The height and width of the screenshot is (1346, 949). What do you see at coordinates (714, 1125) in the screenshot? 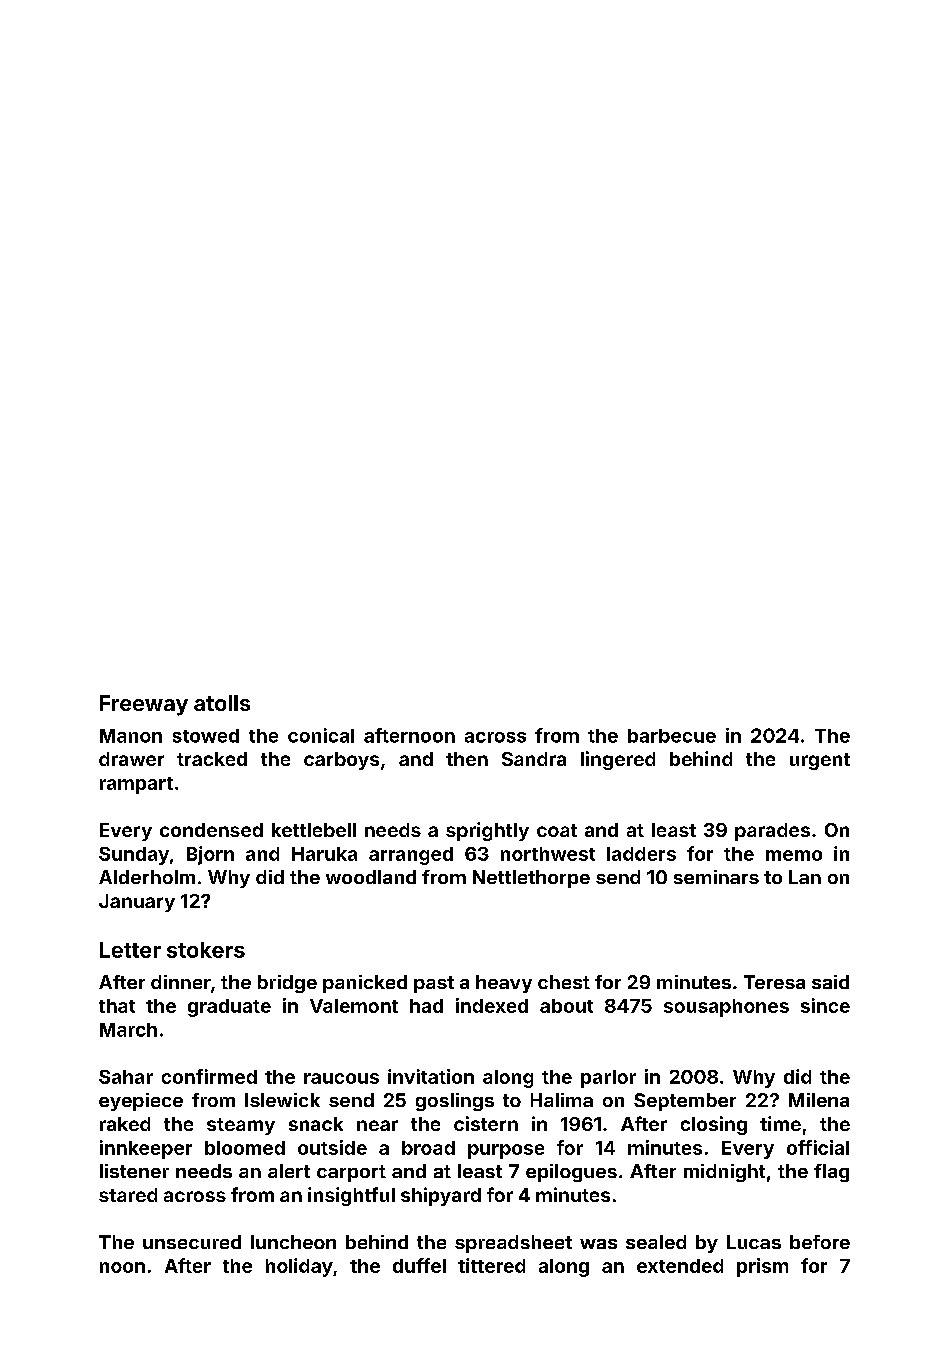
I see `closing` at bounding box center [714, 1125].
